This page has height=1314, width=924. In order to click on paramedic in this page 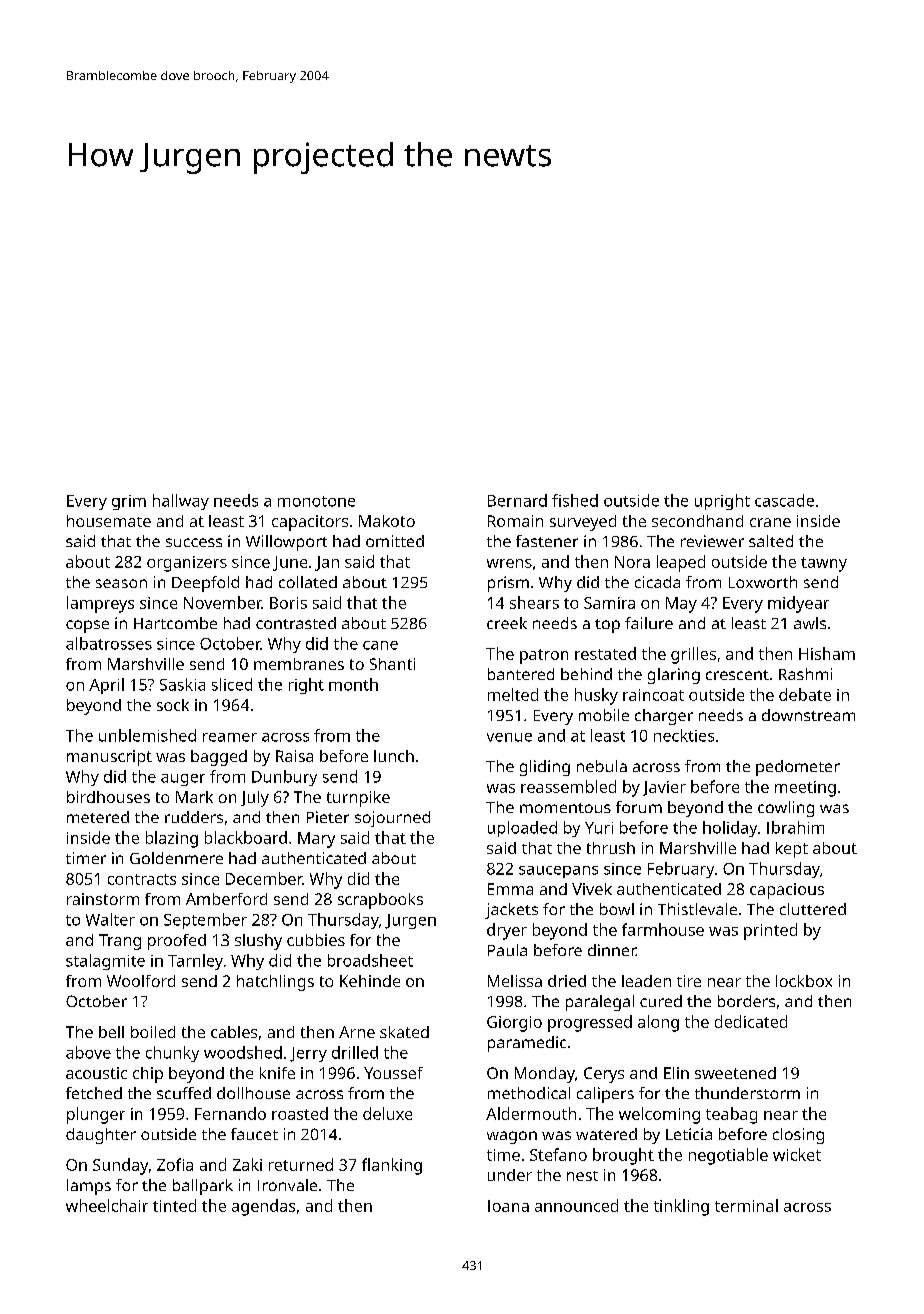, I will do `click(527, 1044)`.
